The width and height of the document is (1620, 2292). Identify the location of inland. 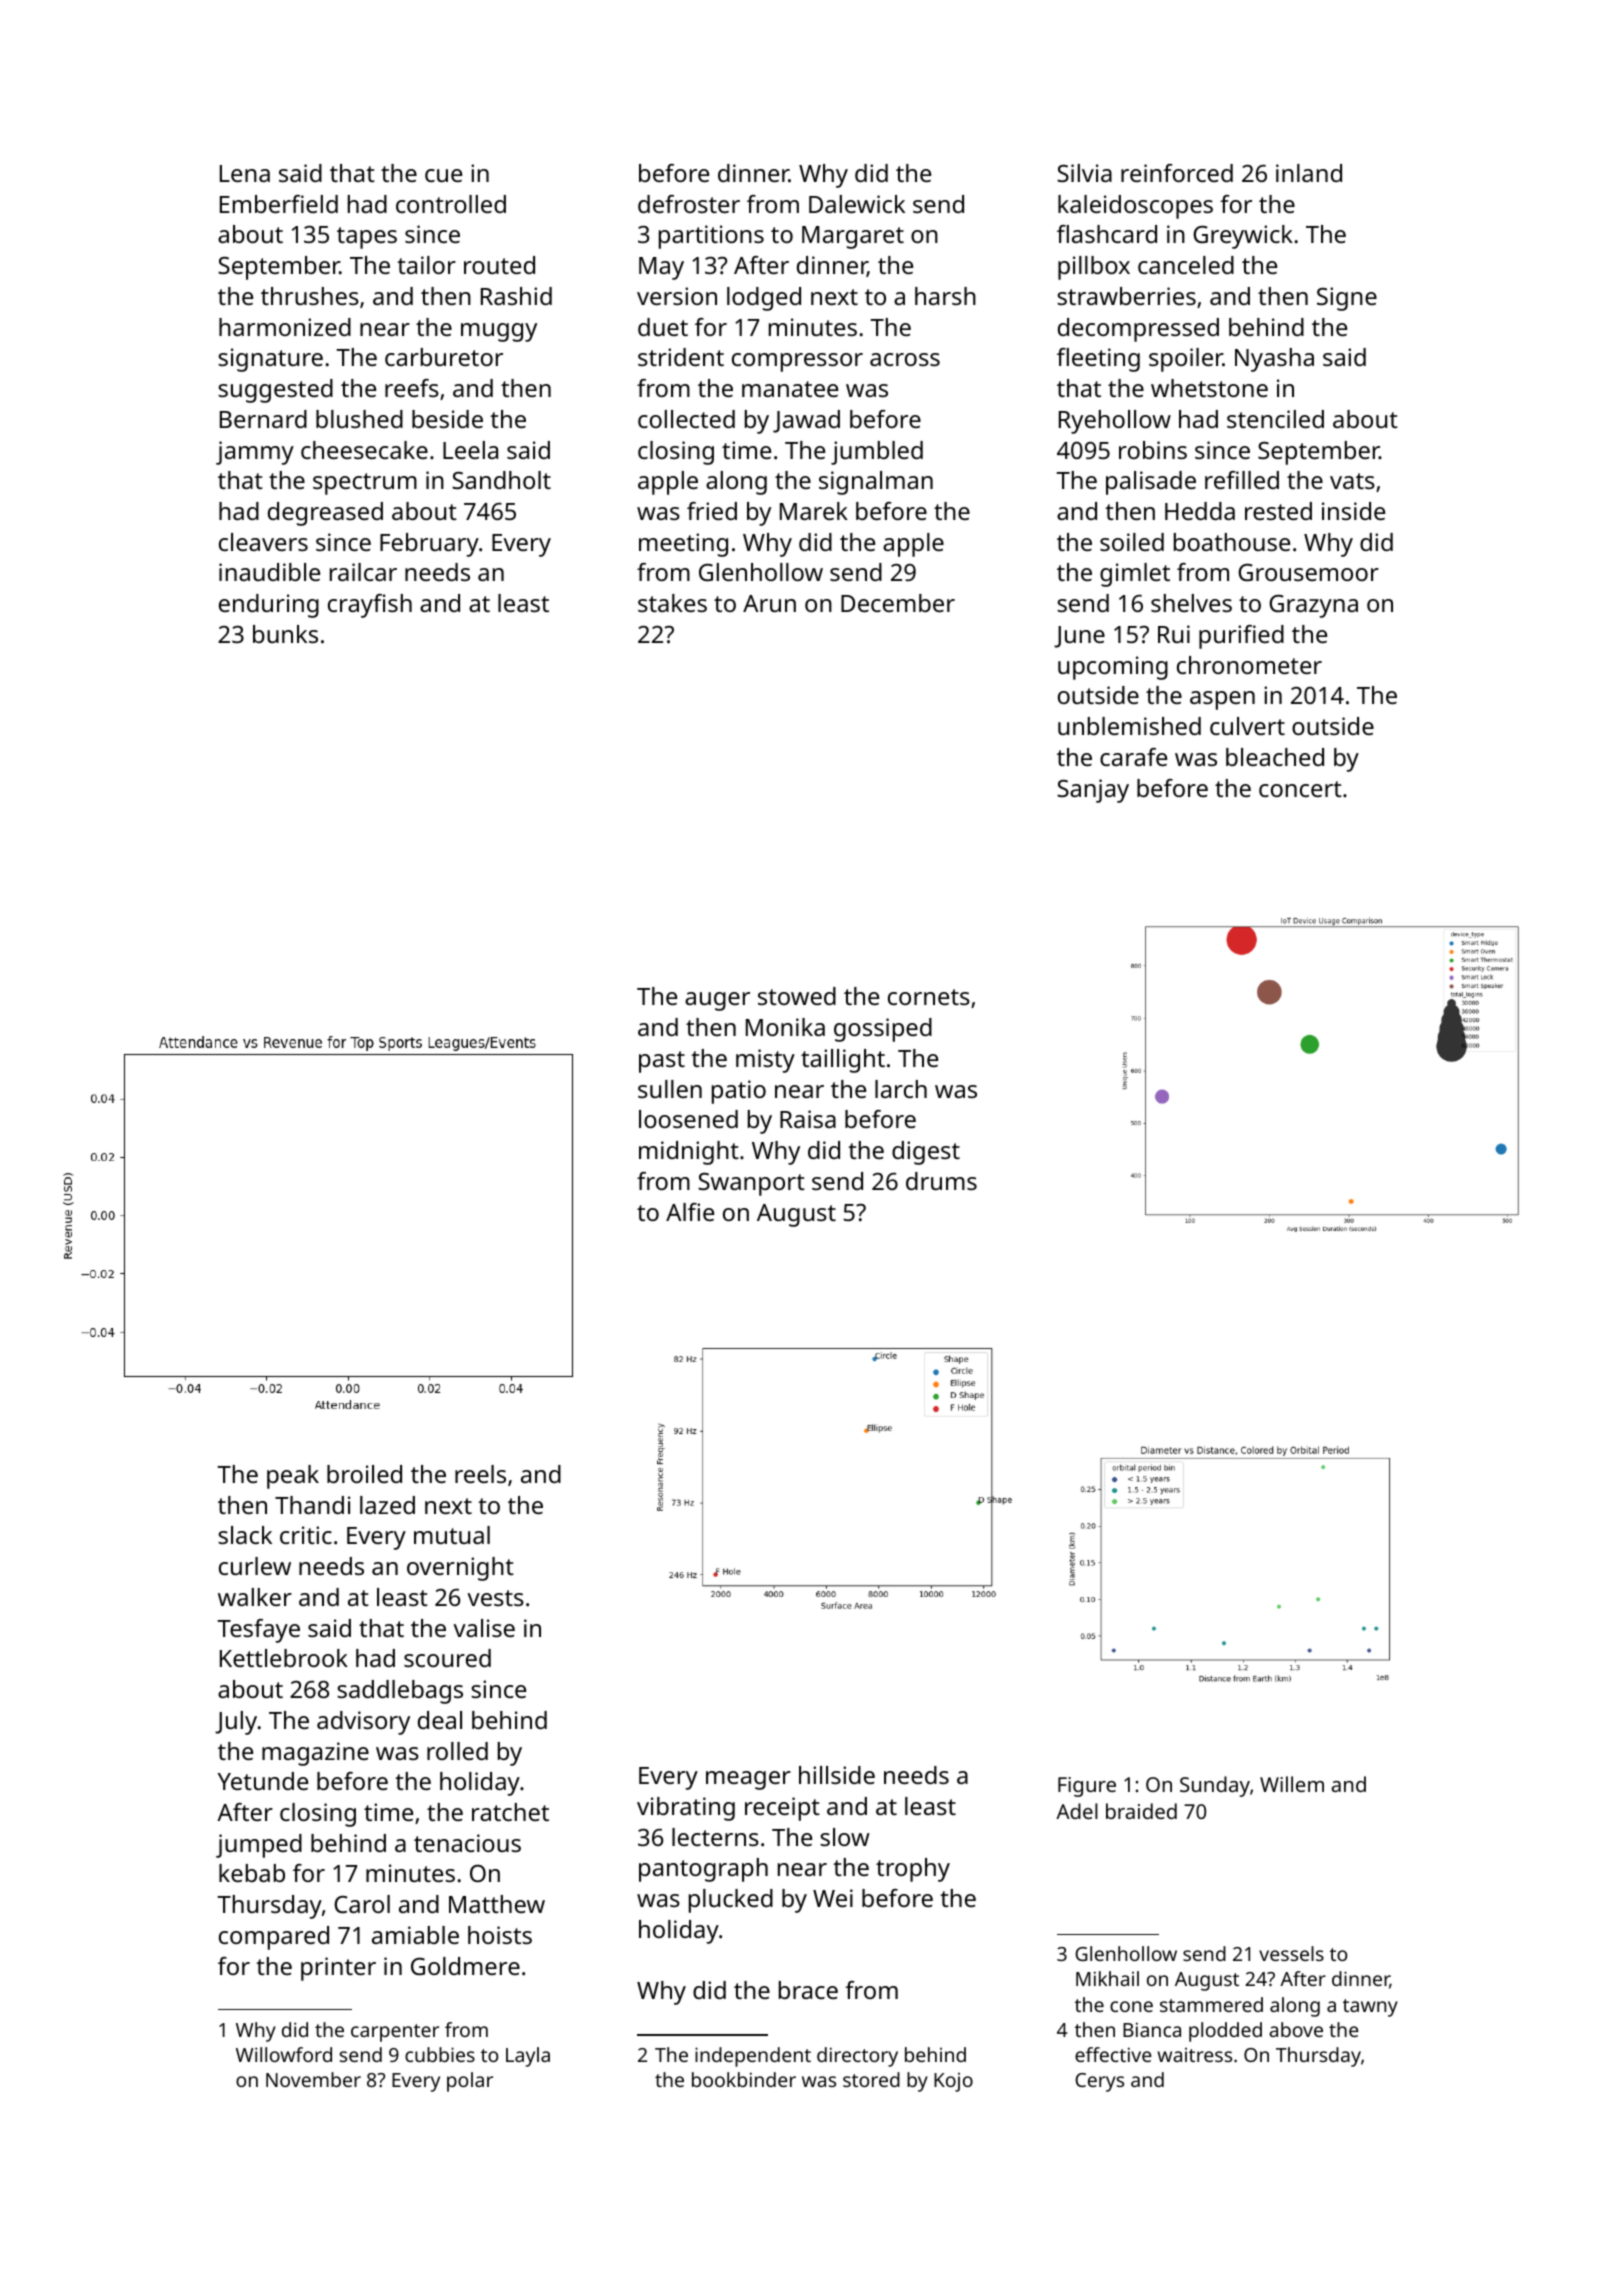
(1309, 173).
